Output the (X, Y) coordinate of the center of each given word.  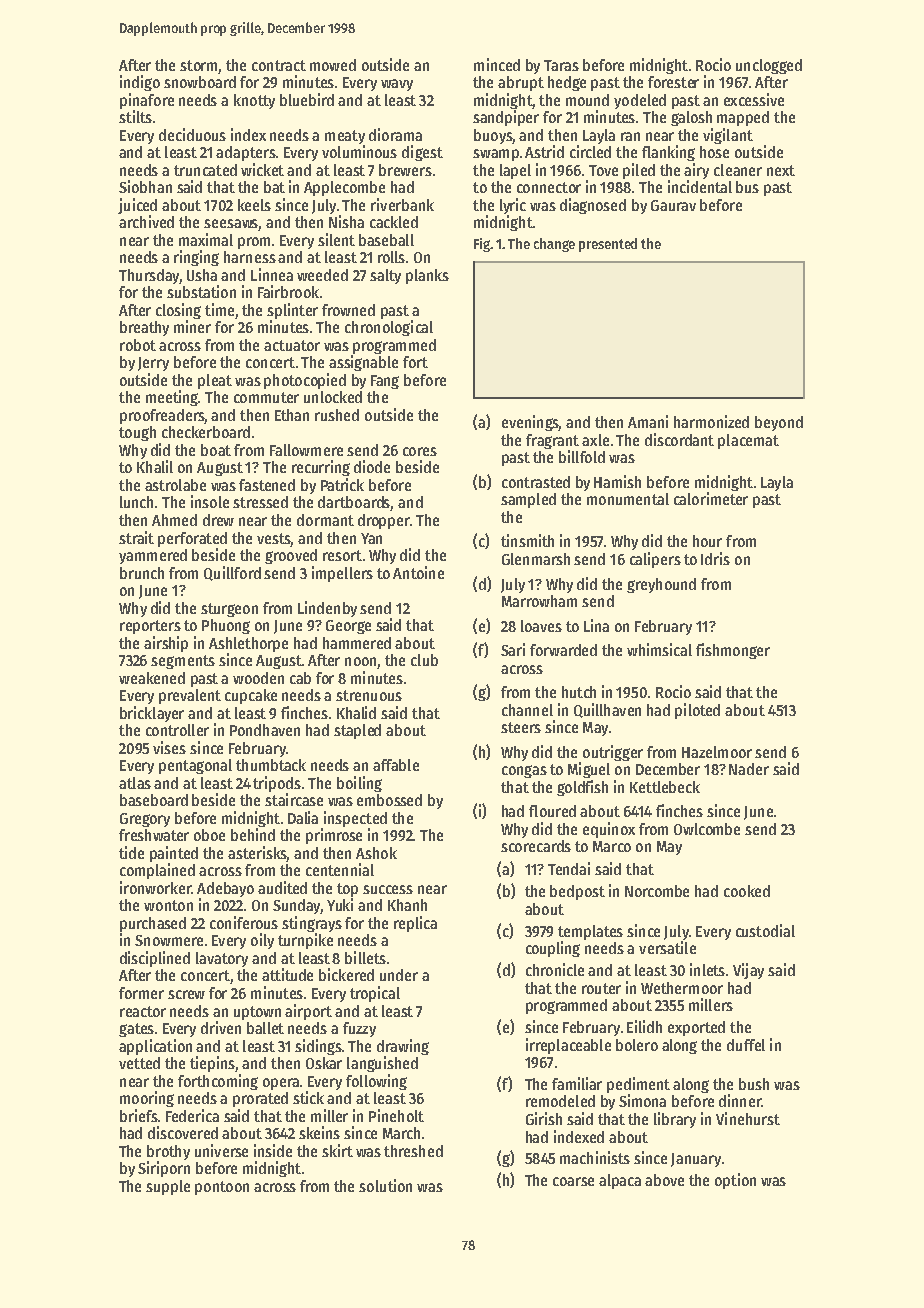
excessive (754, 99)
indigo (140, 83)
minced (497, 64)
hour (707, 541)
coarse (573, 1181)
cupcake (251, 696)
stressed (260, 502)
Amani (648, 421)
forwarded (563, 650)
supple (168, 1187)
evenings (530, 423)
